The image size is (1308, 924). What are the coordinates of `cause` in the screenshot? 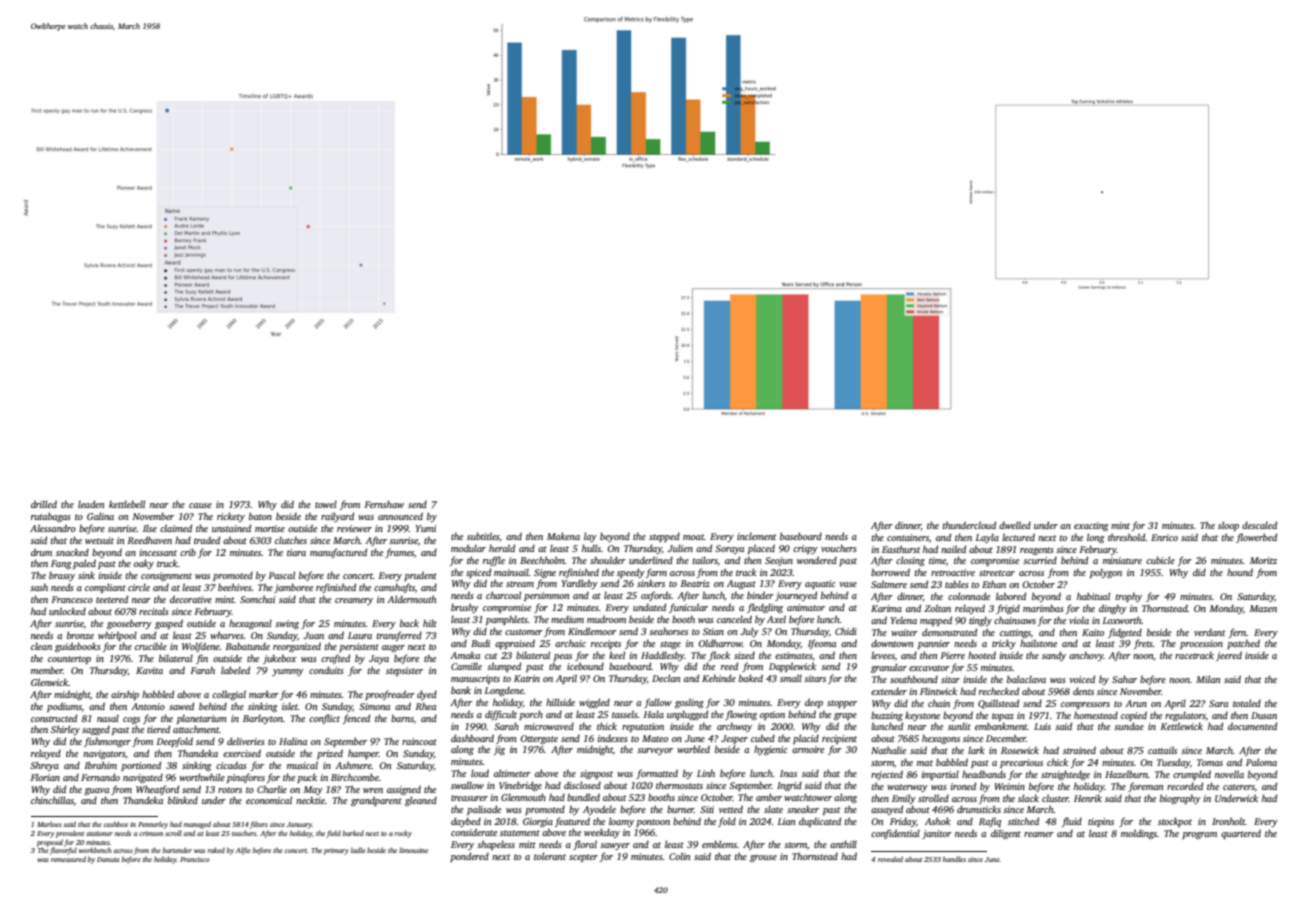 It's located at (200, 505).
